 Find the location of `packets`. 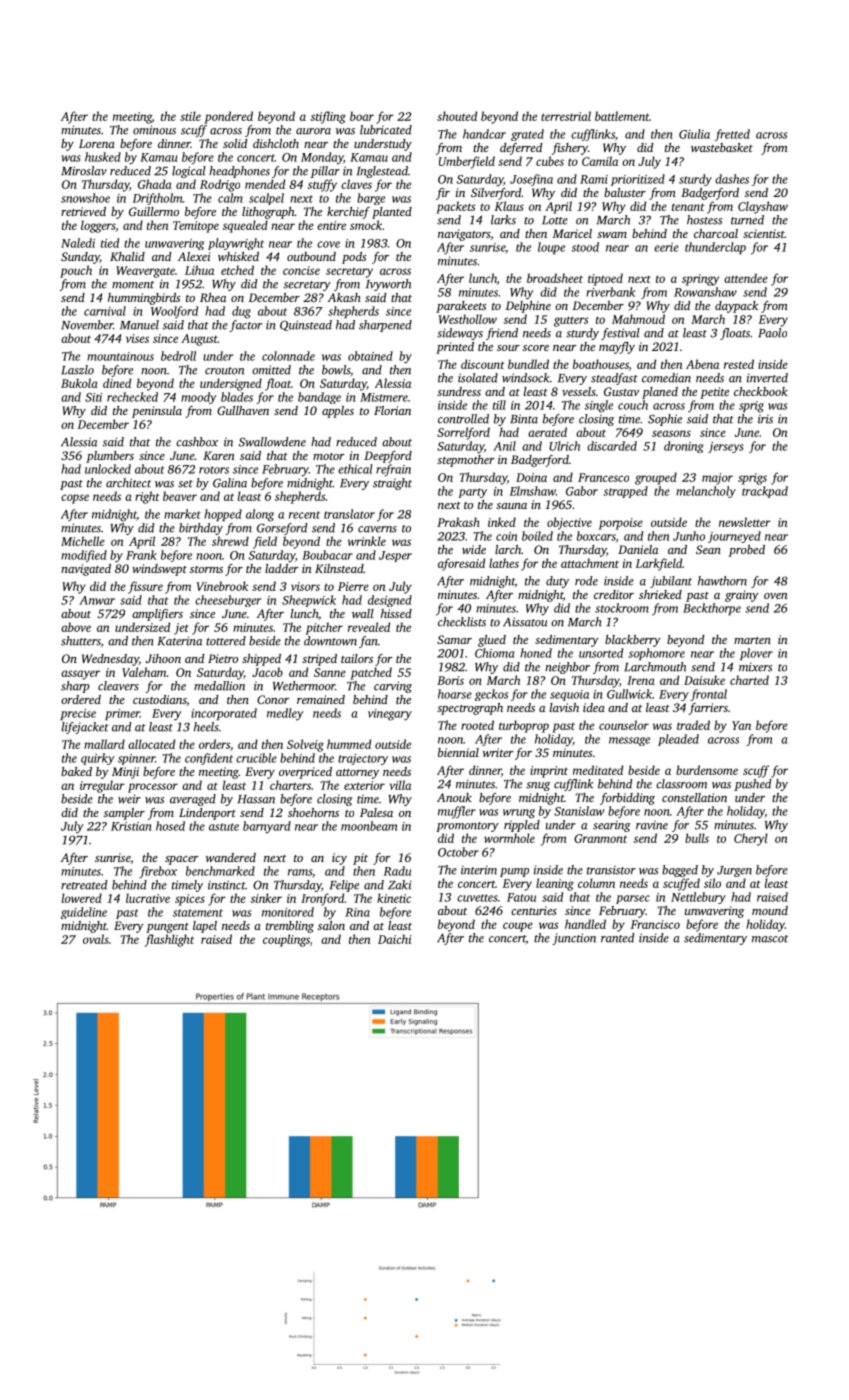

packets is located at coordinates (455, 207).
